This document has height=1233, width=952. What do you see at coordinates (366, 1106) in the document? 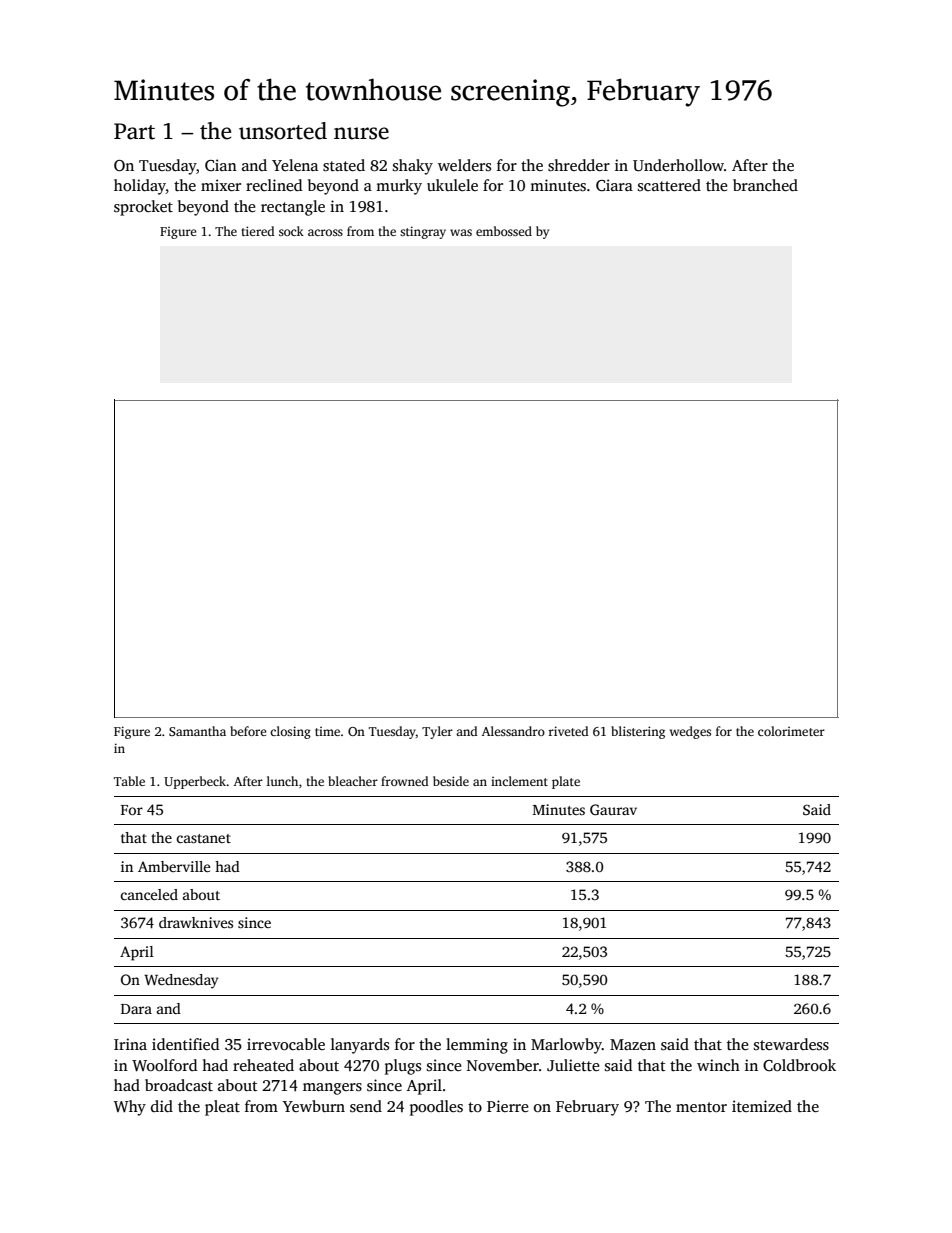
I see `send` at bounding box center [366, 1106].
